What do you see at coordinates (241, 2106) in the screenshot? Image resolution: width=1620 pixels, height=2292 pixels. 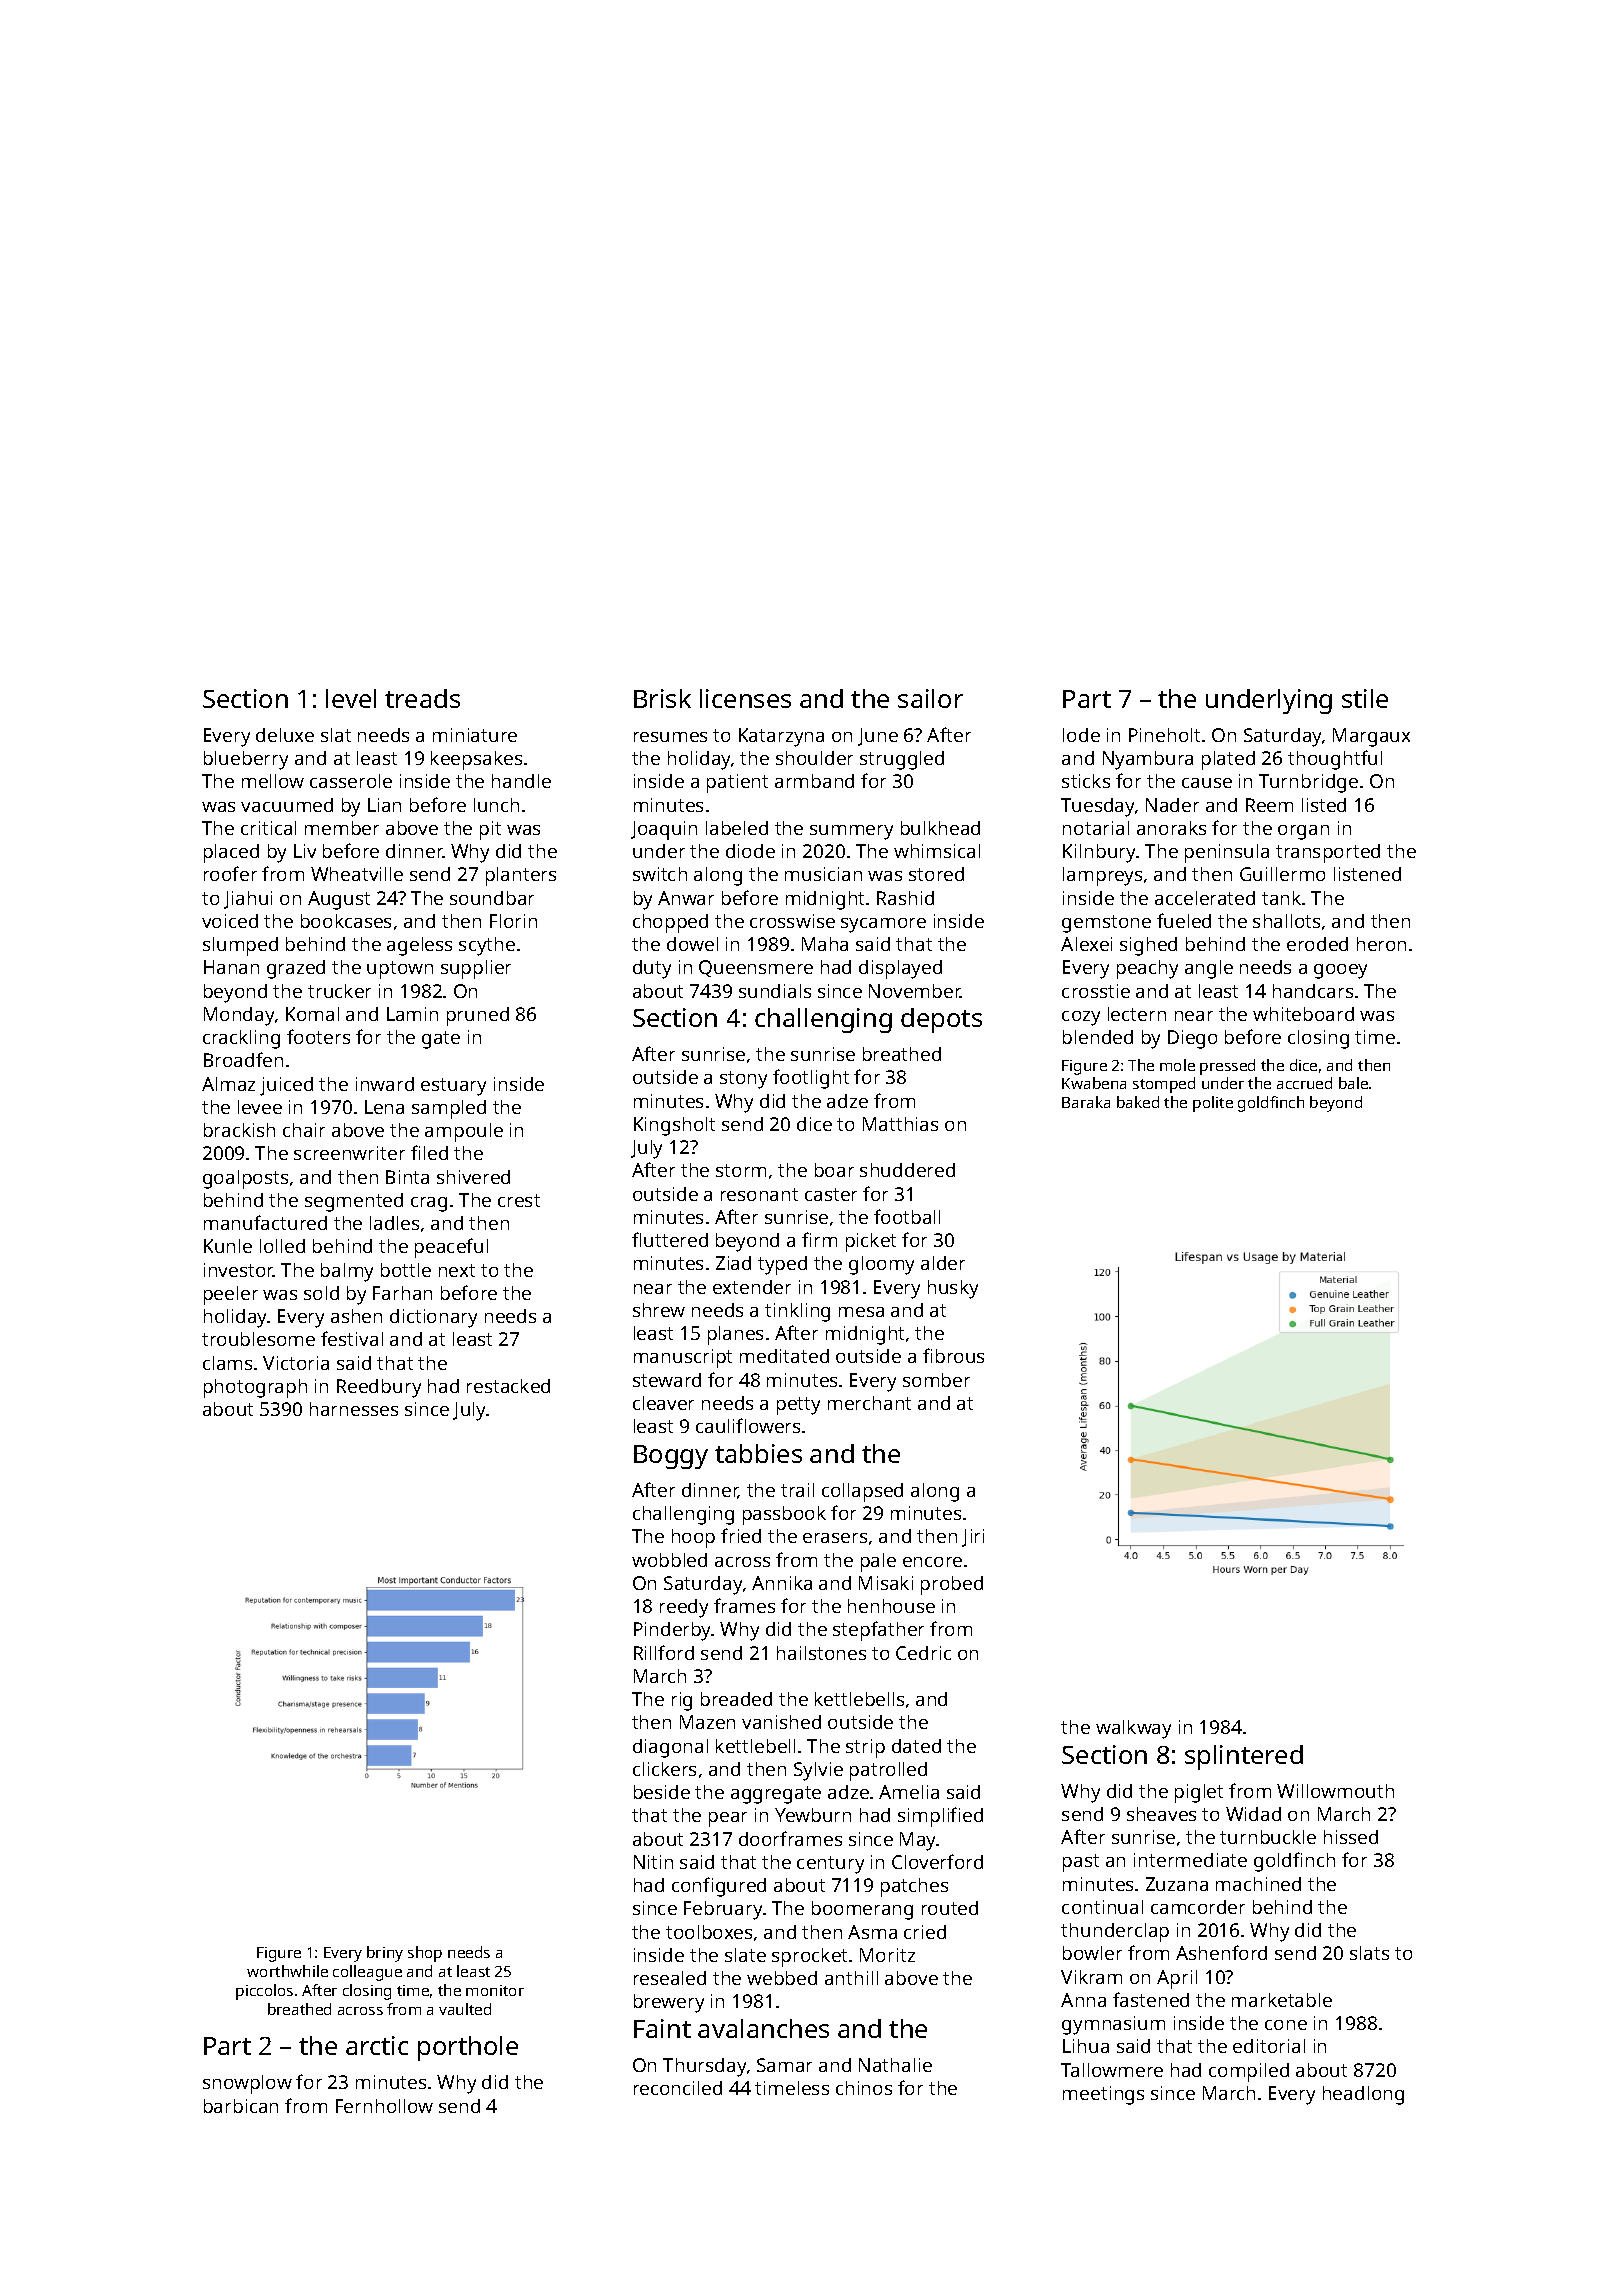 I see `barbican` at bounding box center [241, 2106].
